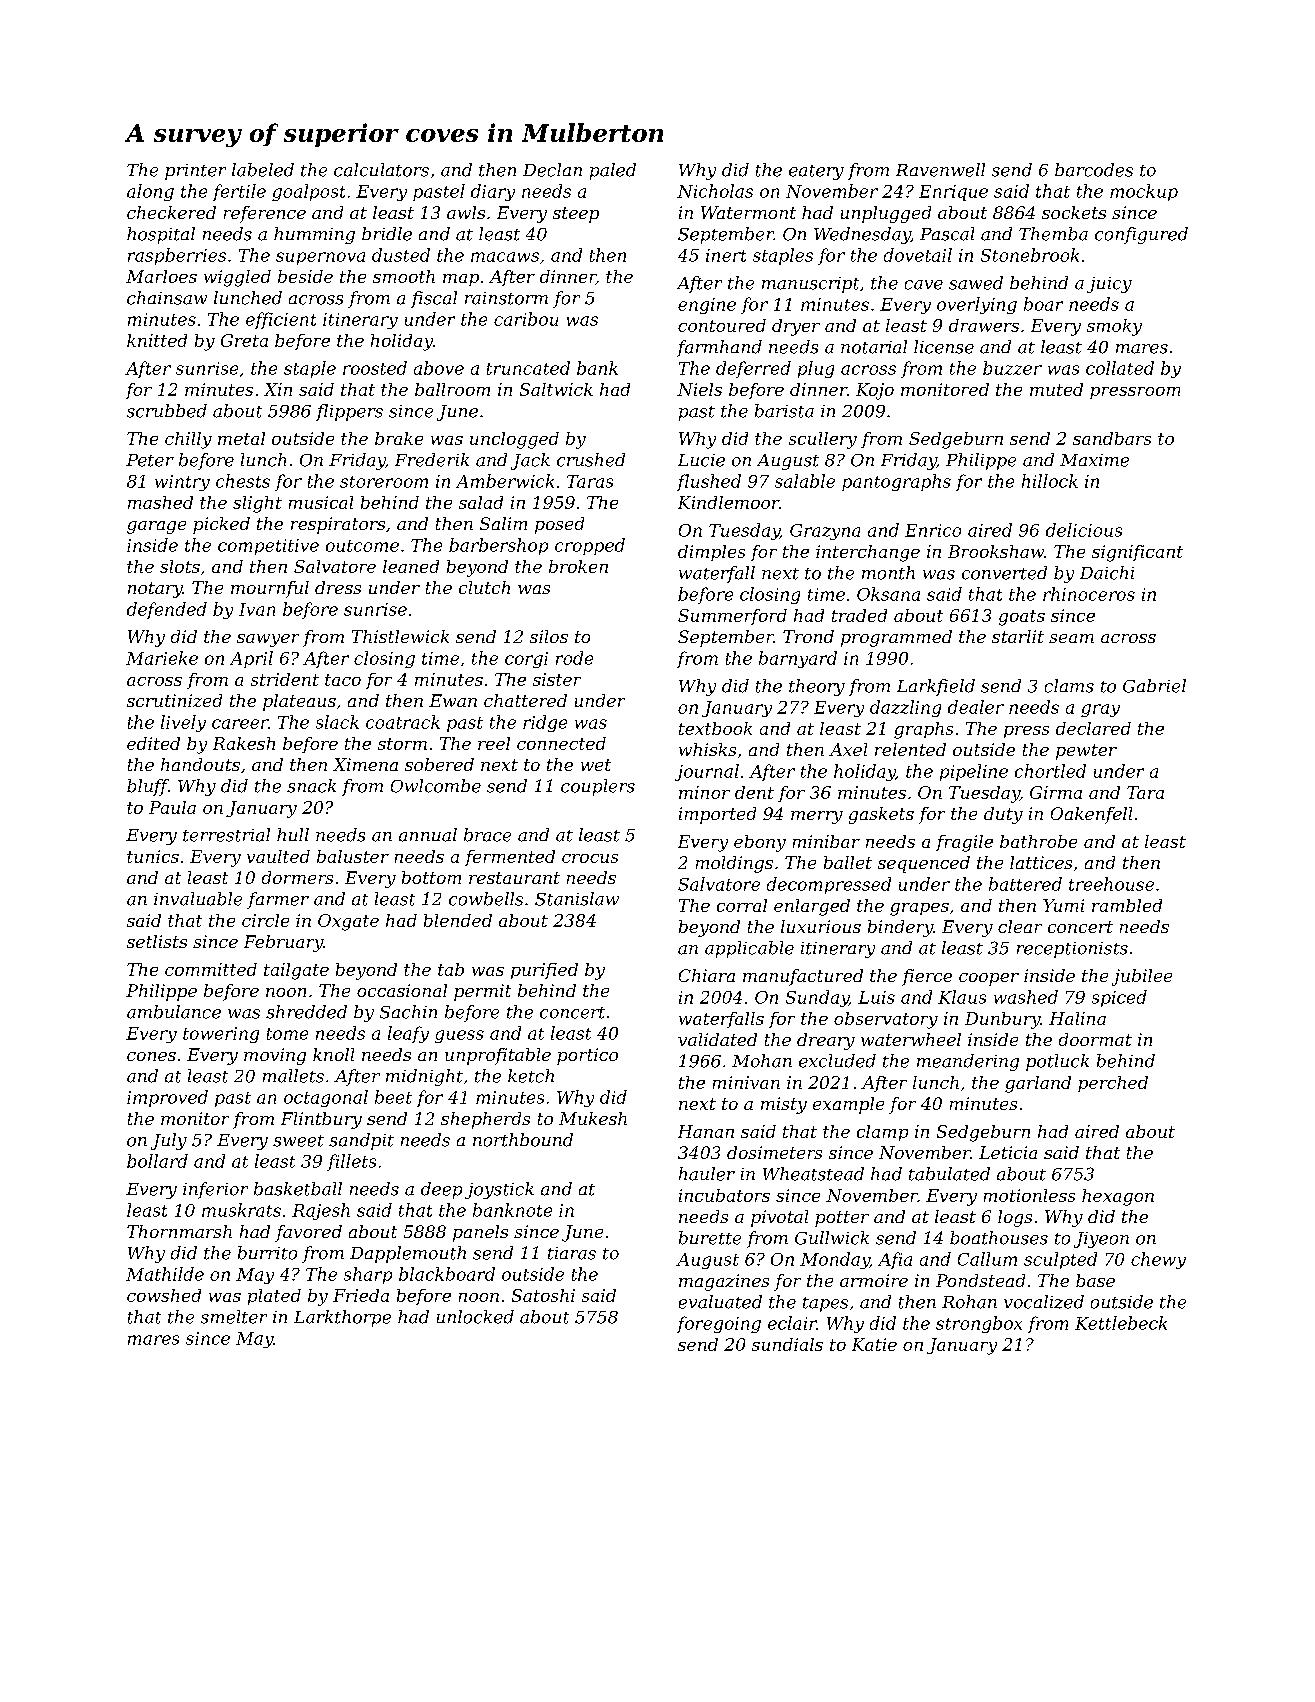 Image resolution: width=1315 pixels, height=1702 pixels. I want to click on burette, so click(710, 1238).
